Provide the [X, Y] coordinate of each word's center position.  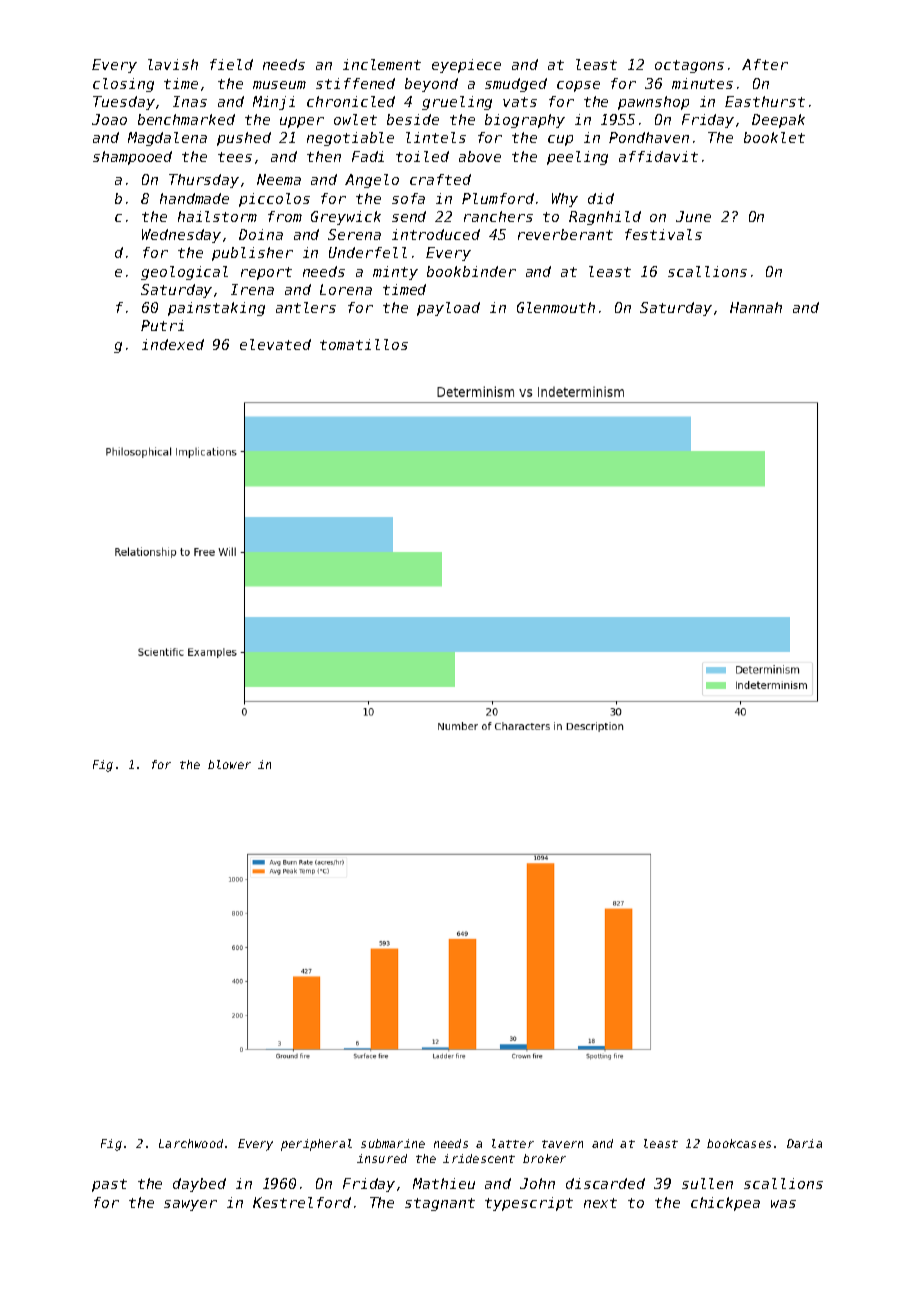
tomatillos [364, 344]
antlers [306, 307]
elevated [275, 344]
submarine [393, 1143]
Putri [162, 325]
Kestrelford [302, 1202]
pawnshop [653, 103]
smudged [516, 85]
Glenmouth [556, 307]
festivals [663, 234]
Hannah [756, 307]
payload [448, 309]
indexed [173, 344]
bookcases [739, 1143]
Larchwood [191, 1143]
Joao [109, 119]
